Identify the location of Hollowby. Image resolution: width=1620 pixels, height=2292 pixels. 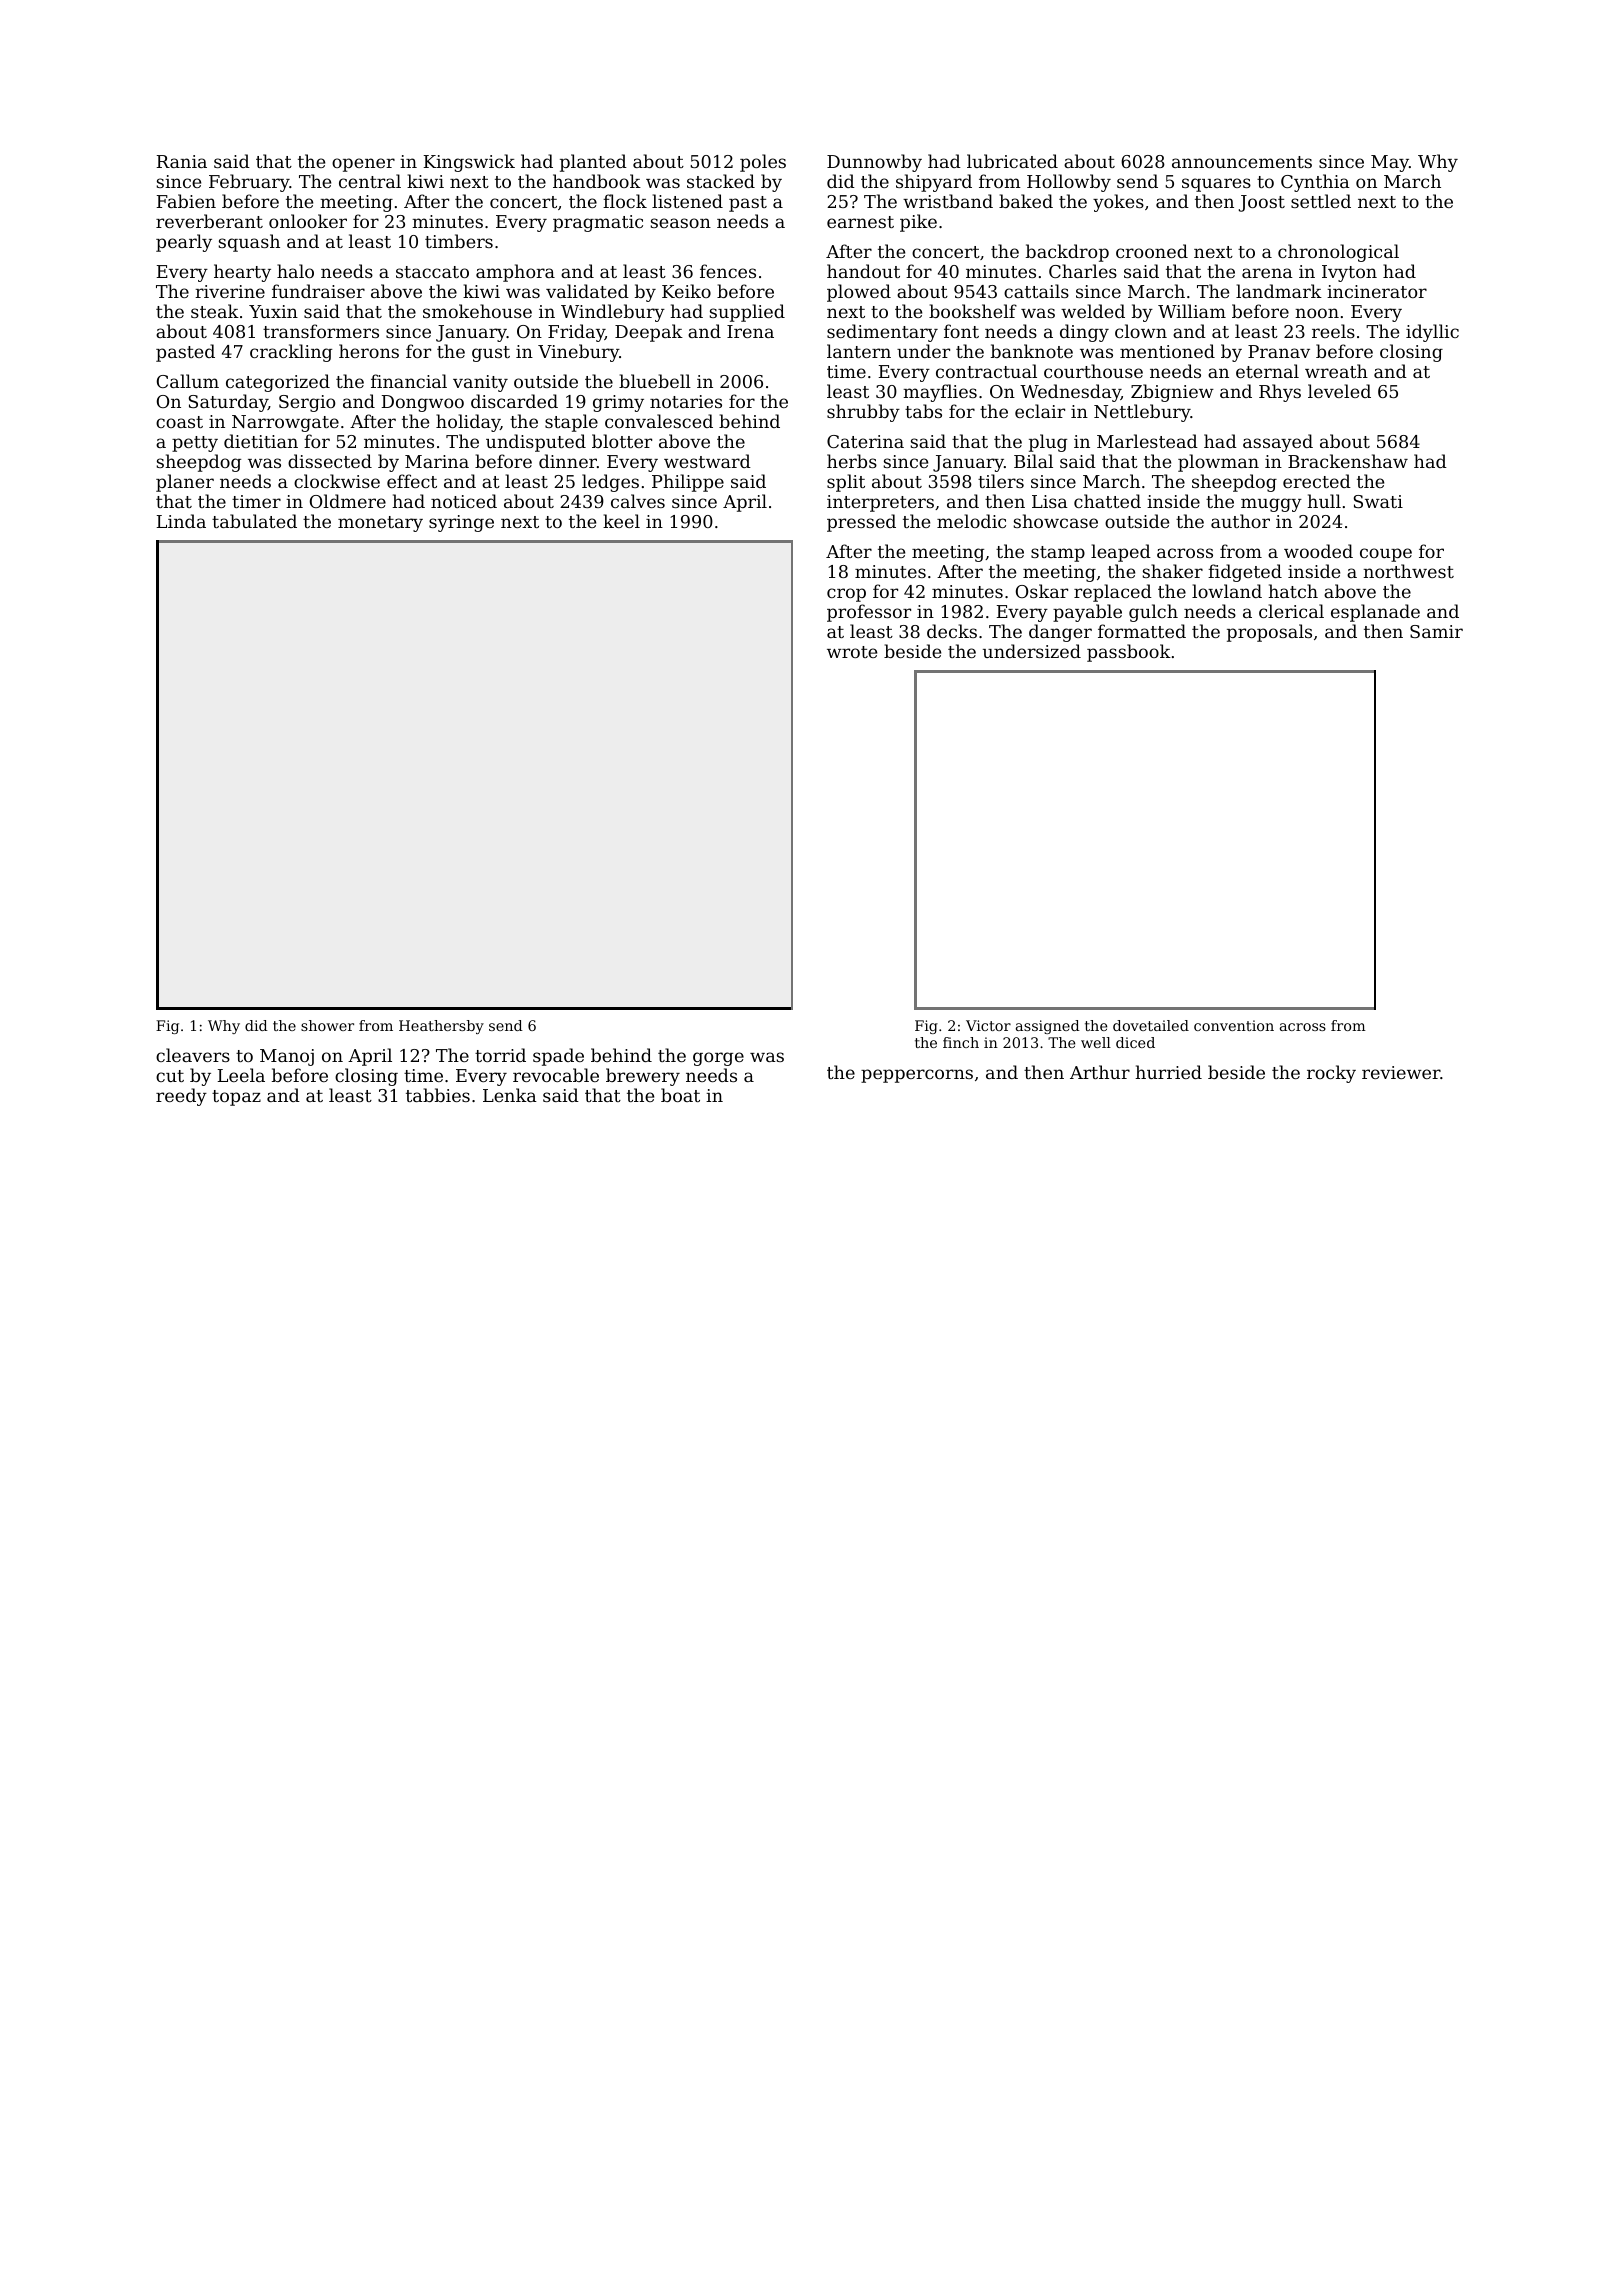
(1069, 183).
